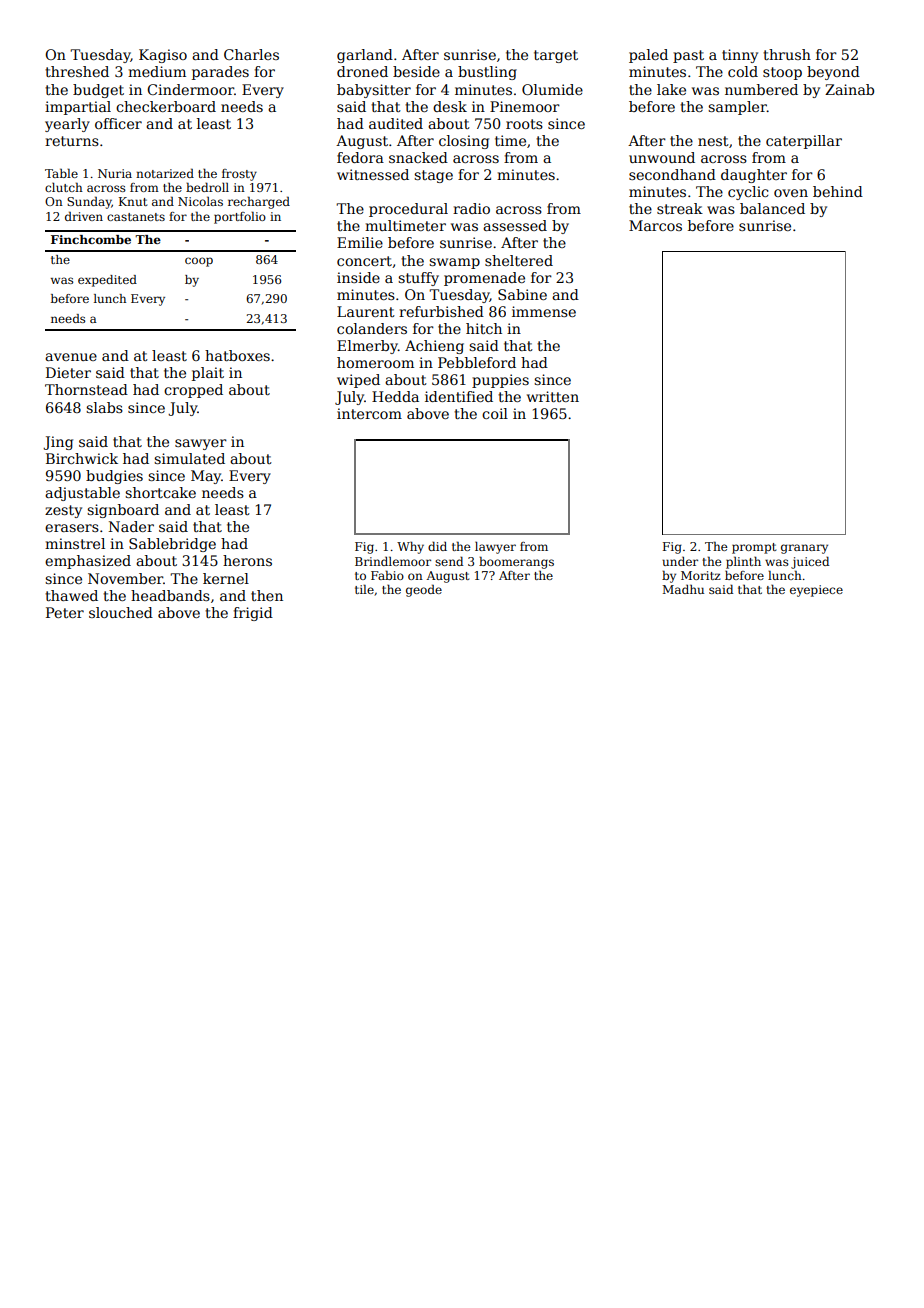  I want to click on target, so click(556, 56).
